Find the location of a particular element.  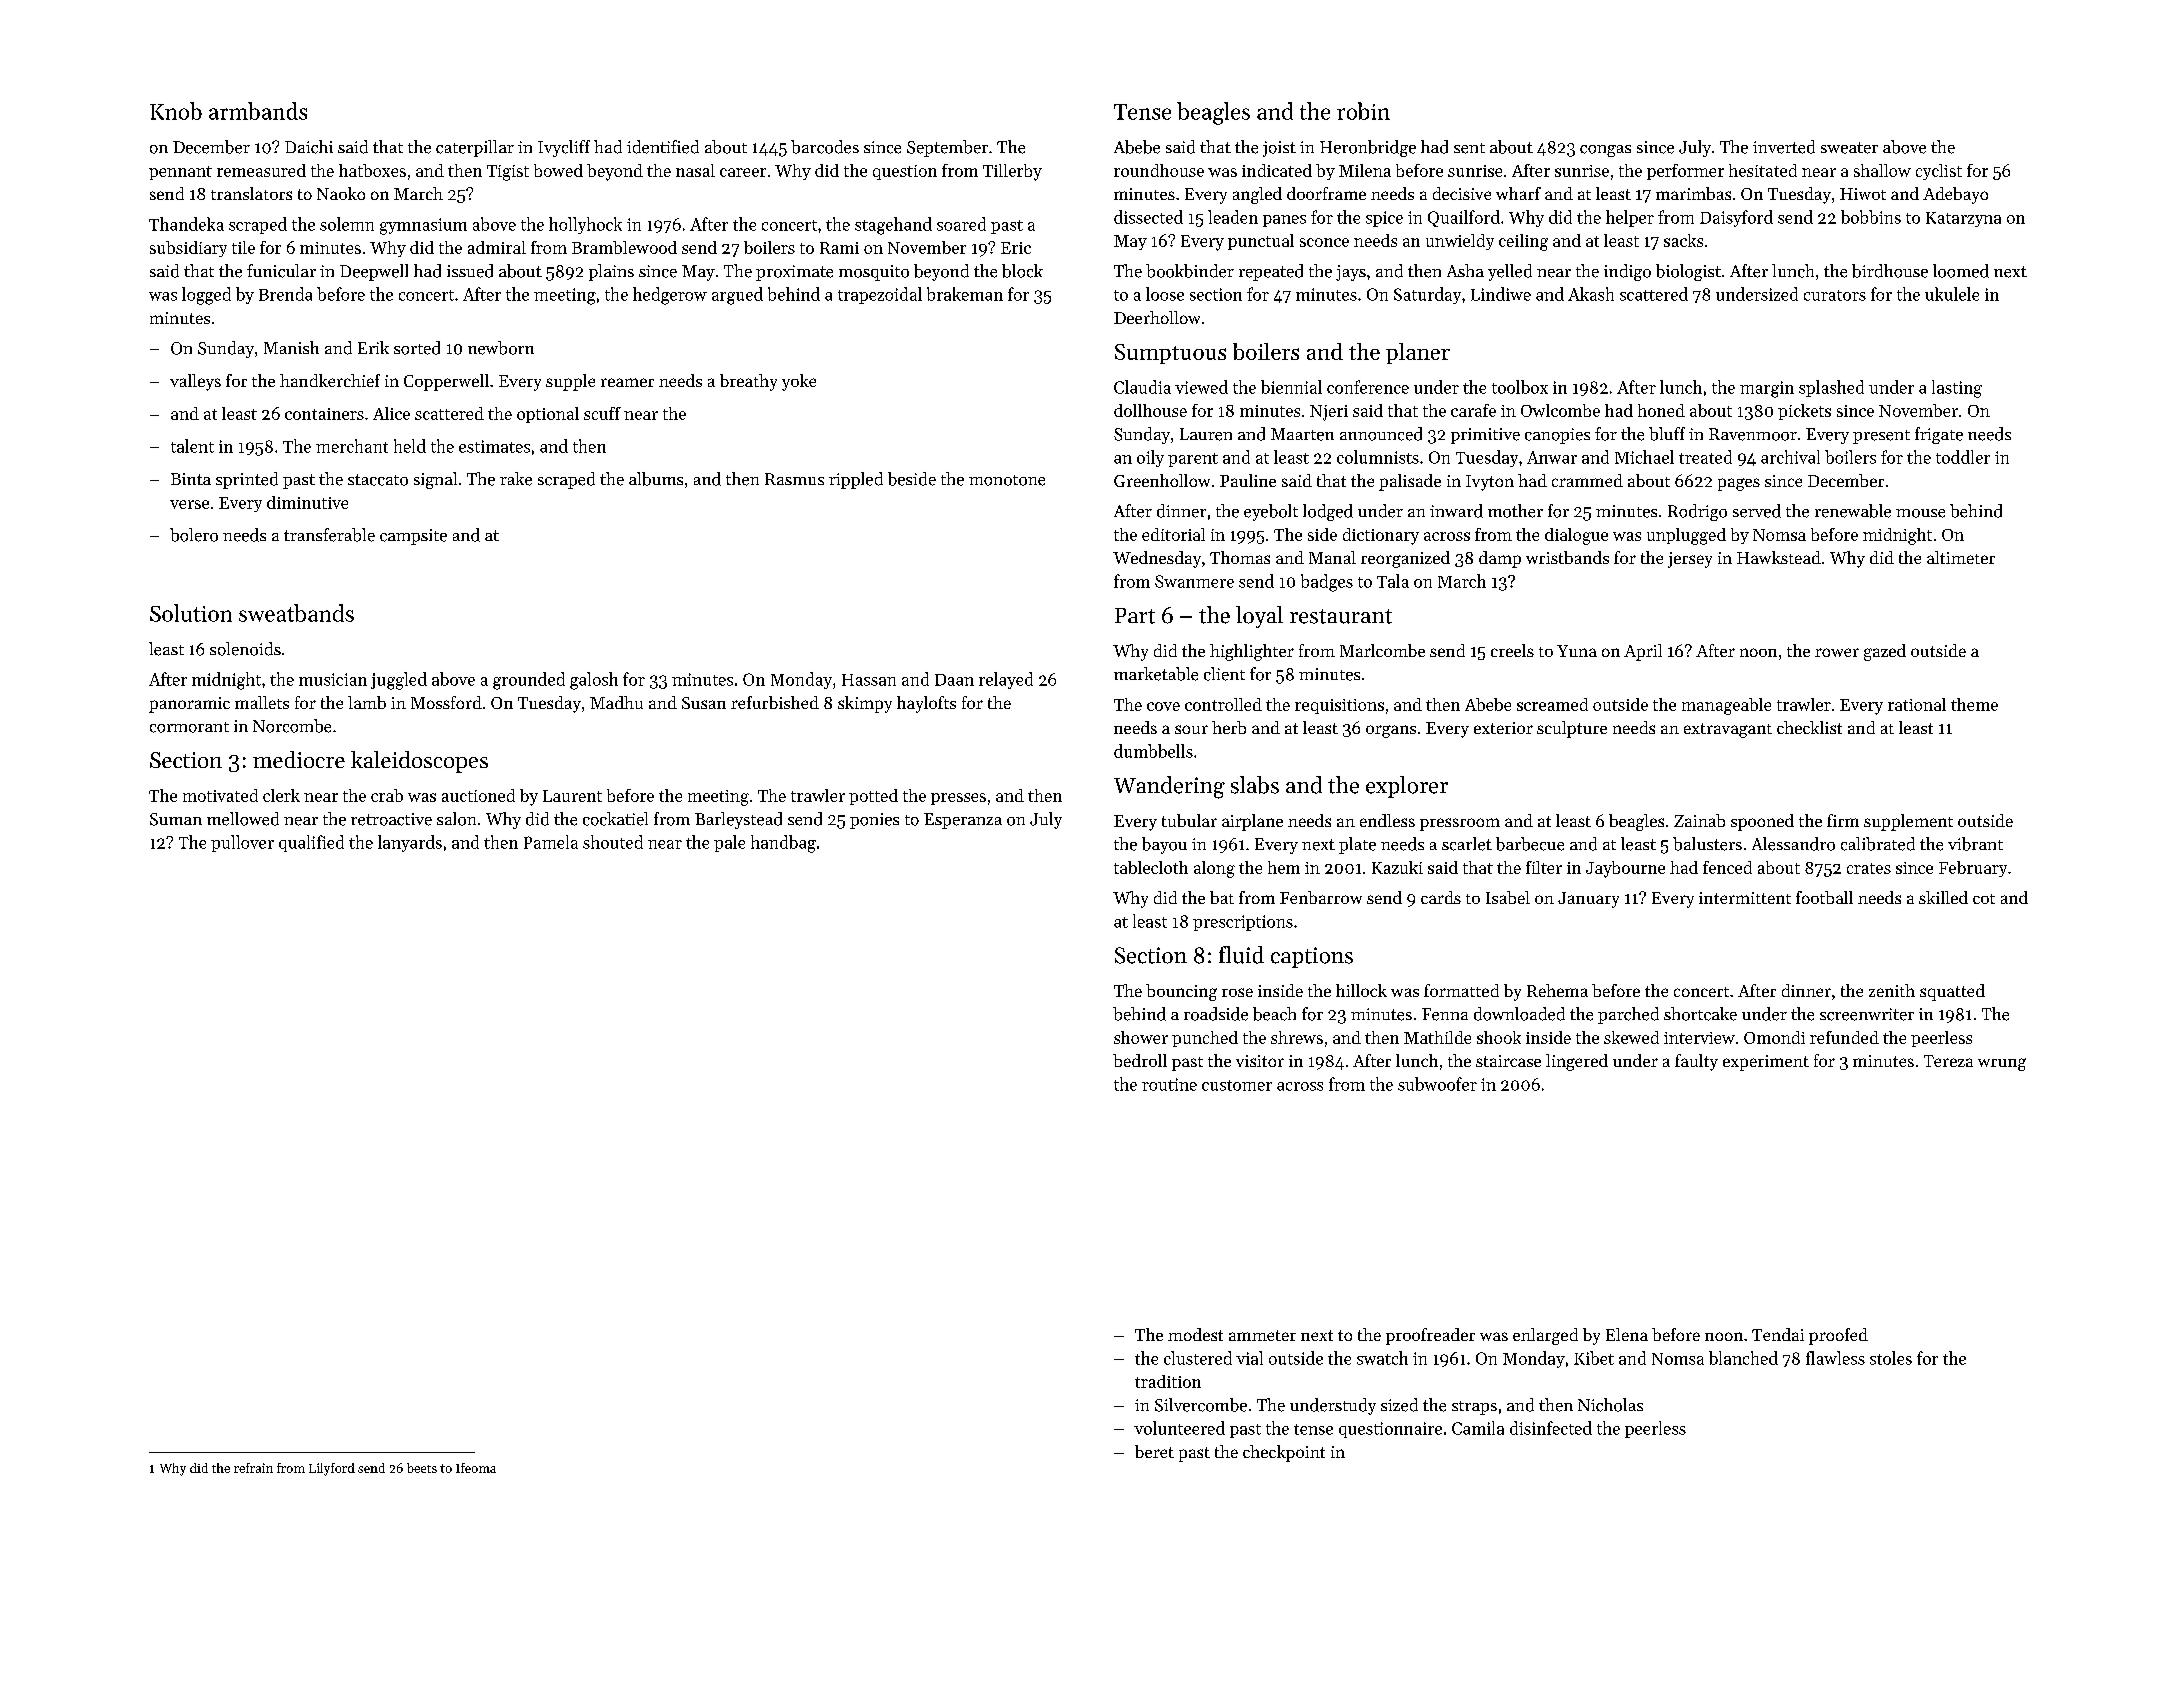

proofed is located at coordinates (1838, 1336).
